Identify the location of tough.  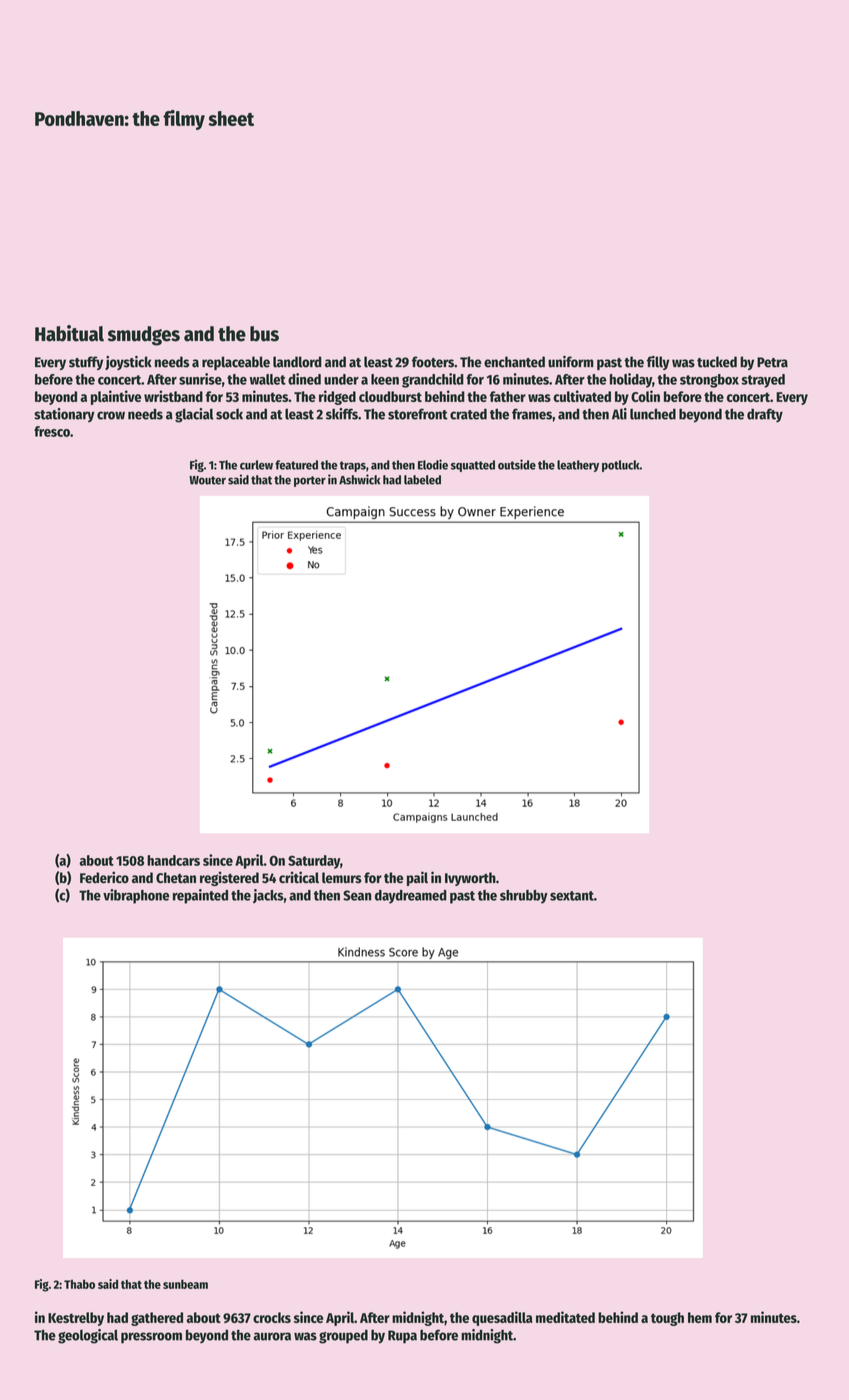
(667, 1319).
